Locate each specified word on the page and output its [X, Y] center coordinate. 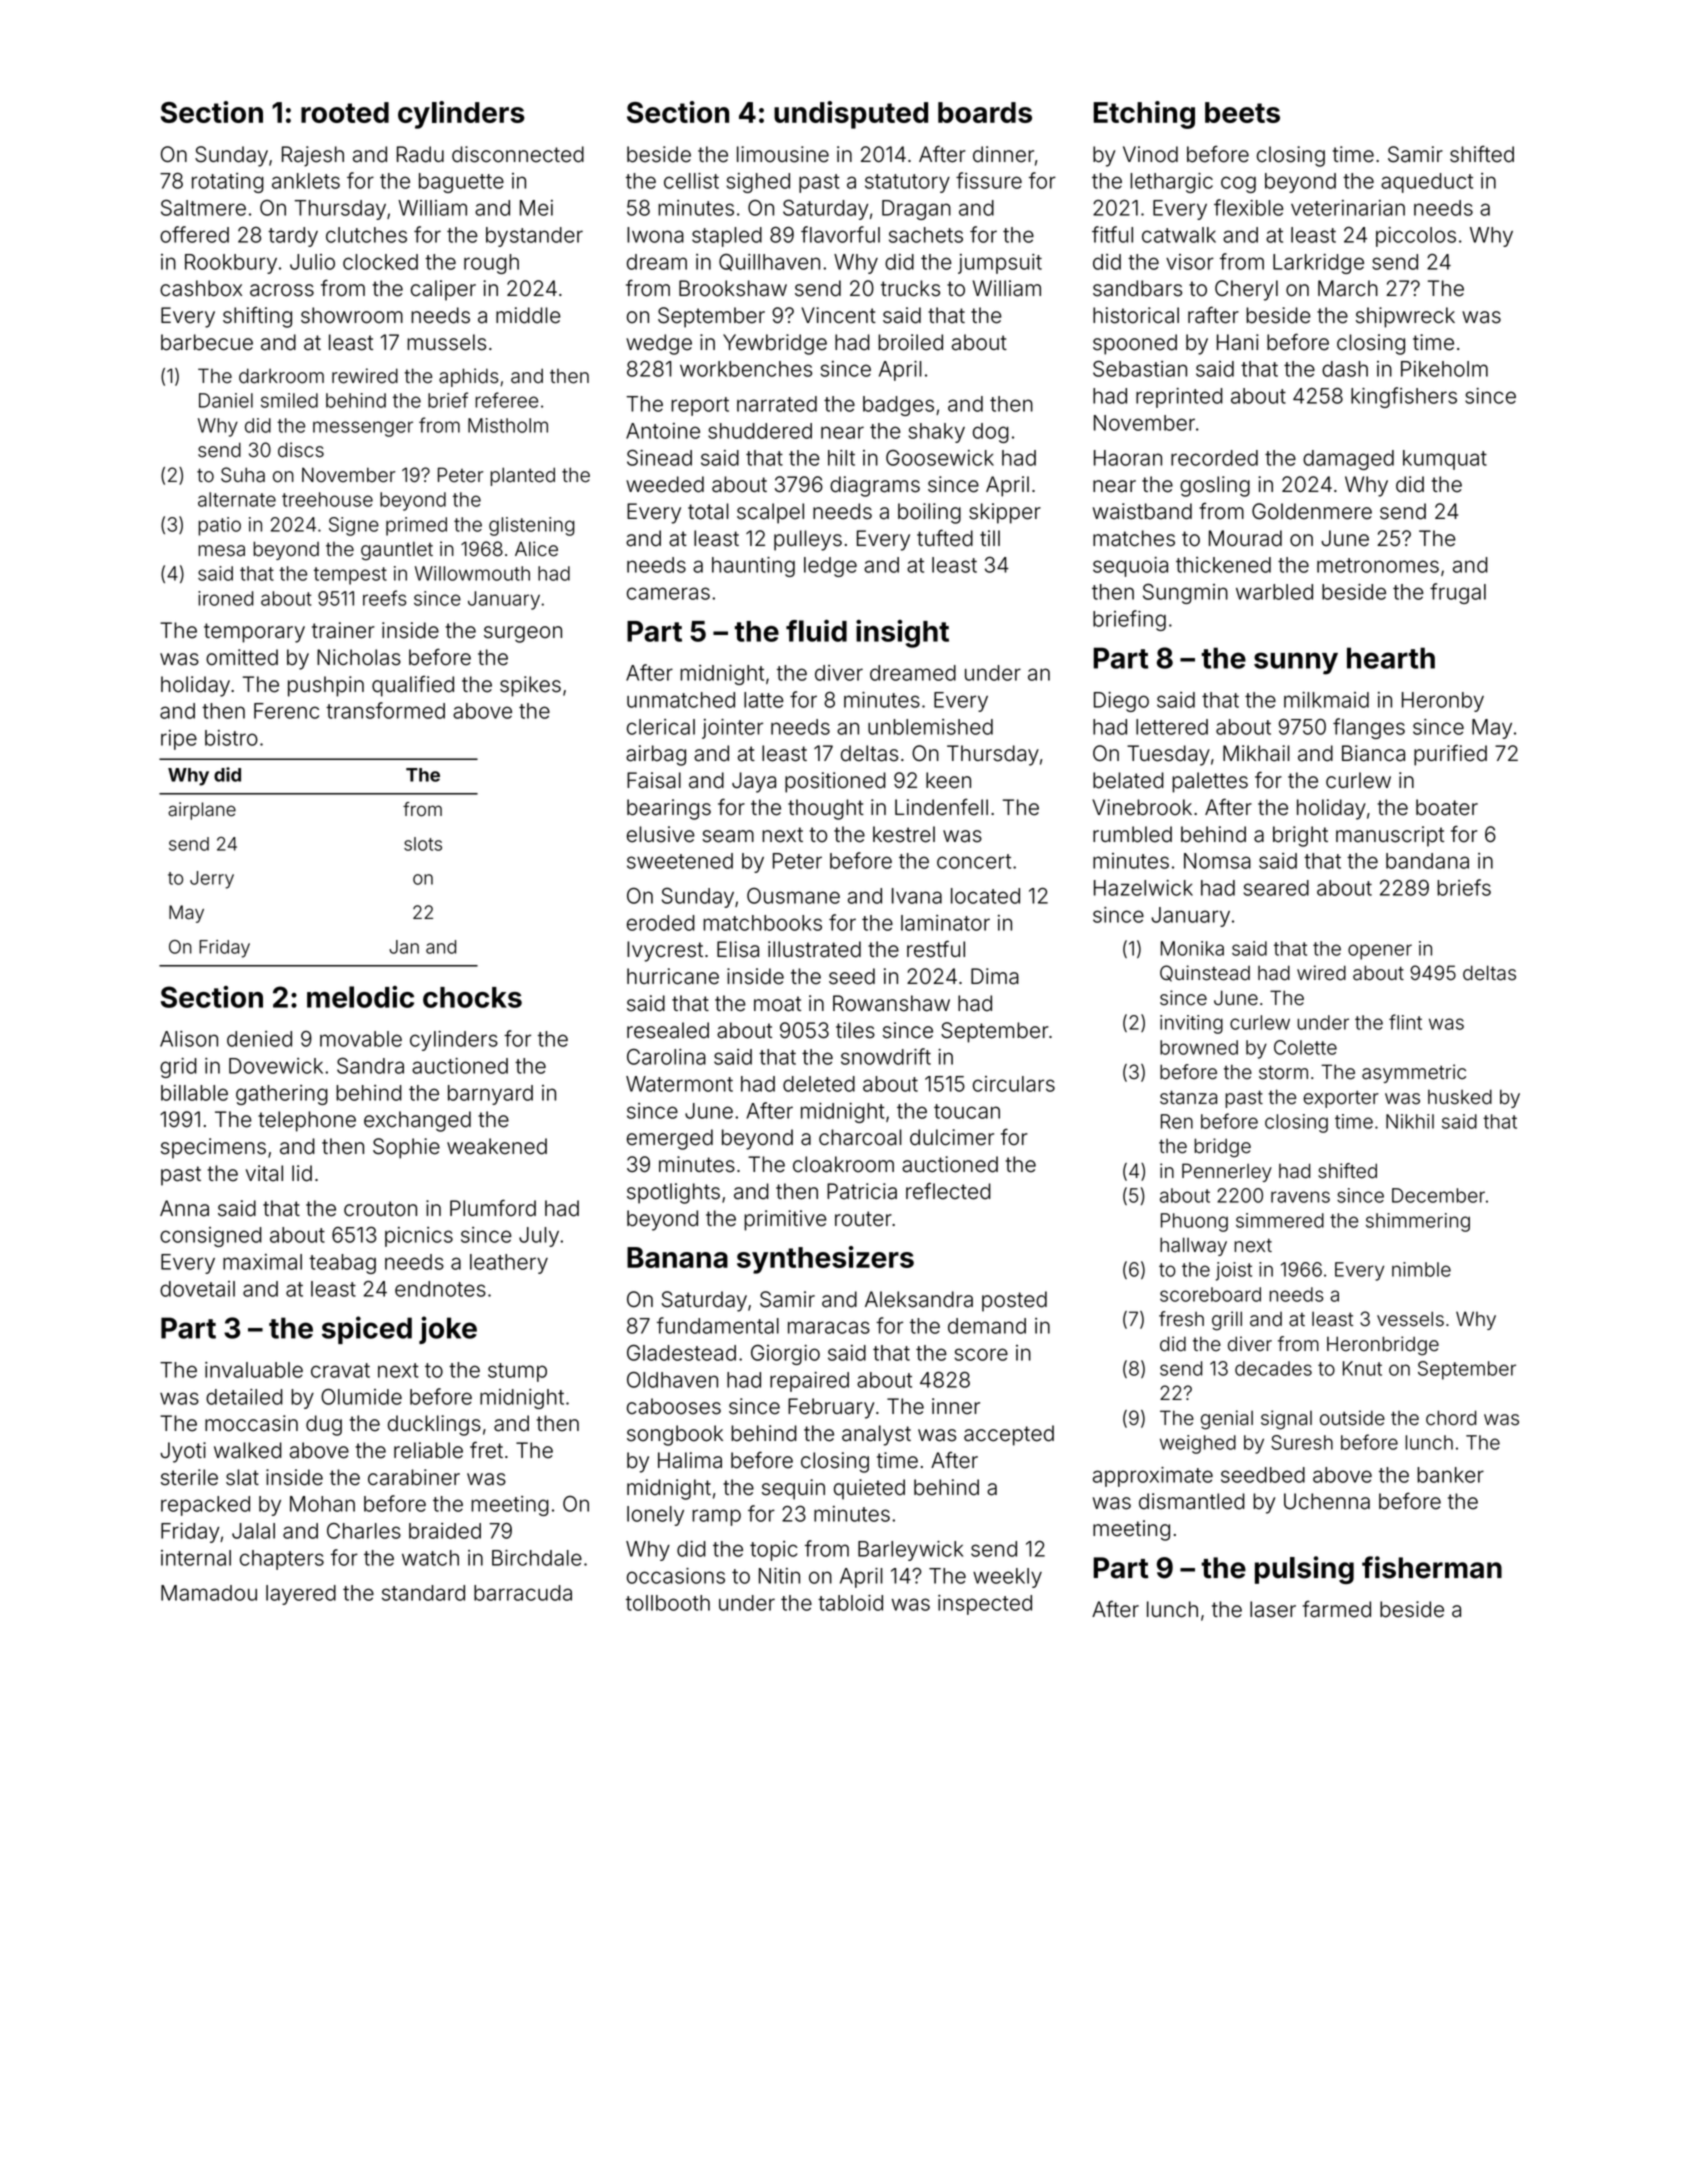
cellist [691, 181]
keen [948, 780]
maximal [262, 1262]
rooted [345, 112]
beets [1242, 112]
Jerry [212, 880]
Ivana [917, 896]
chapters [282, 1560]
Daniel [226, 400]
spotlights [673, 1193]
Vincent [838, 315]
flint [1405, 1022]
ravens [1300, 1197]
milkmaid [1326, 700]
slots [423, 844]
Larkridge [1318, 264]
